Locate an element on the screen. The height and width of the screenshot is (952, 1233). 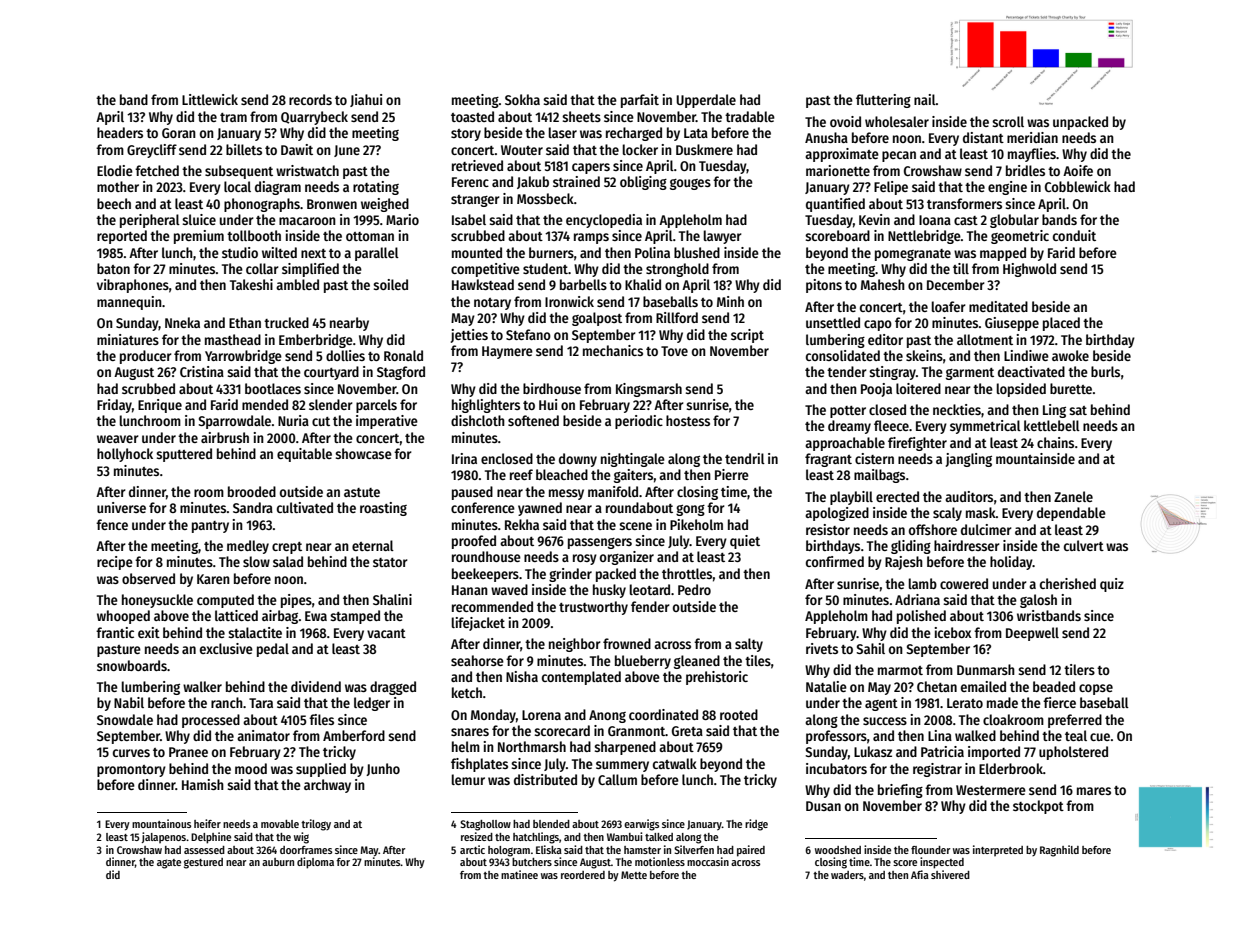
stalactite is located at coordinates (255, 632).
